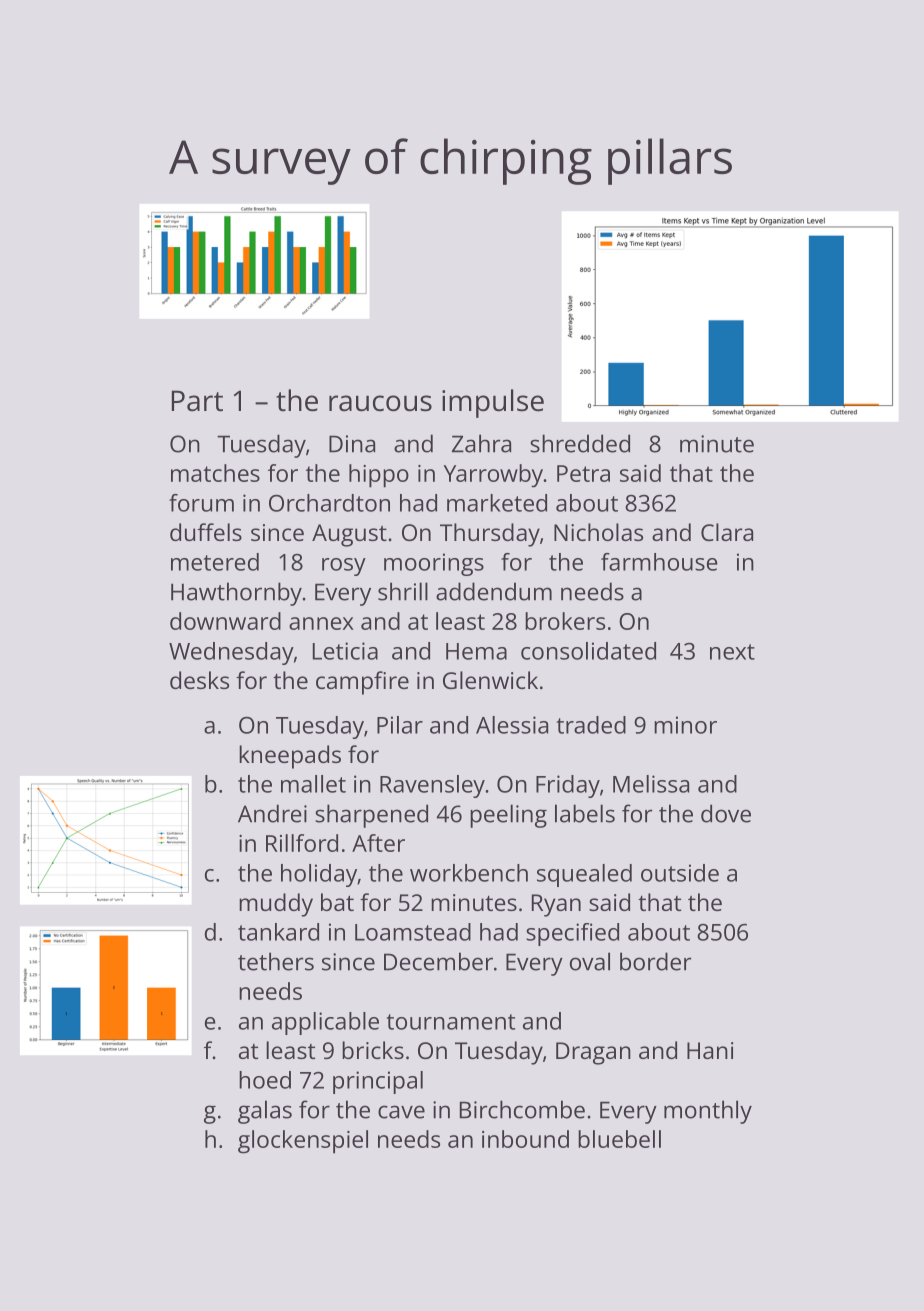 The image size is (924, 1311). Describe the element at coordinates (493, 403) in the image. I see `impulse` at that location.
